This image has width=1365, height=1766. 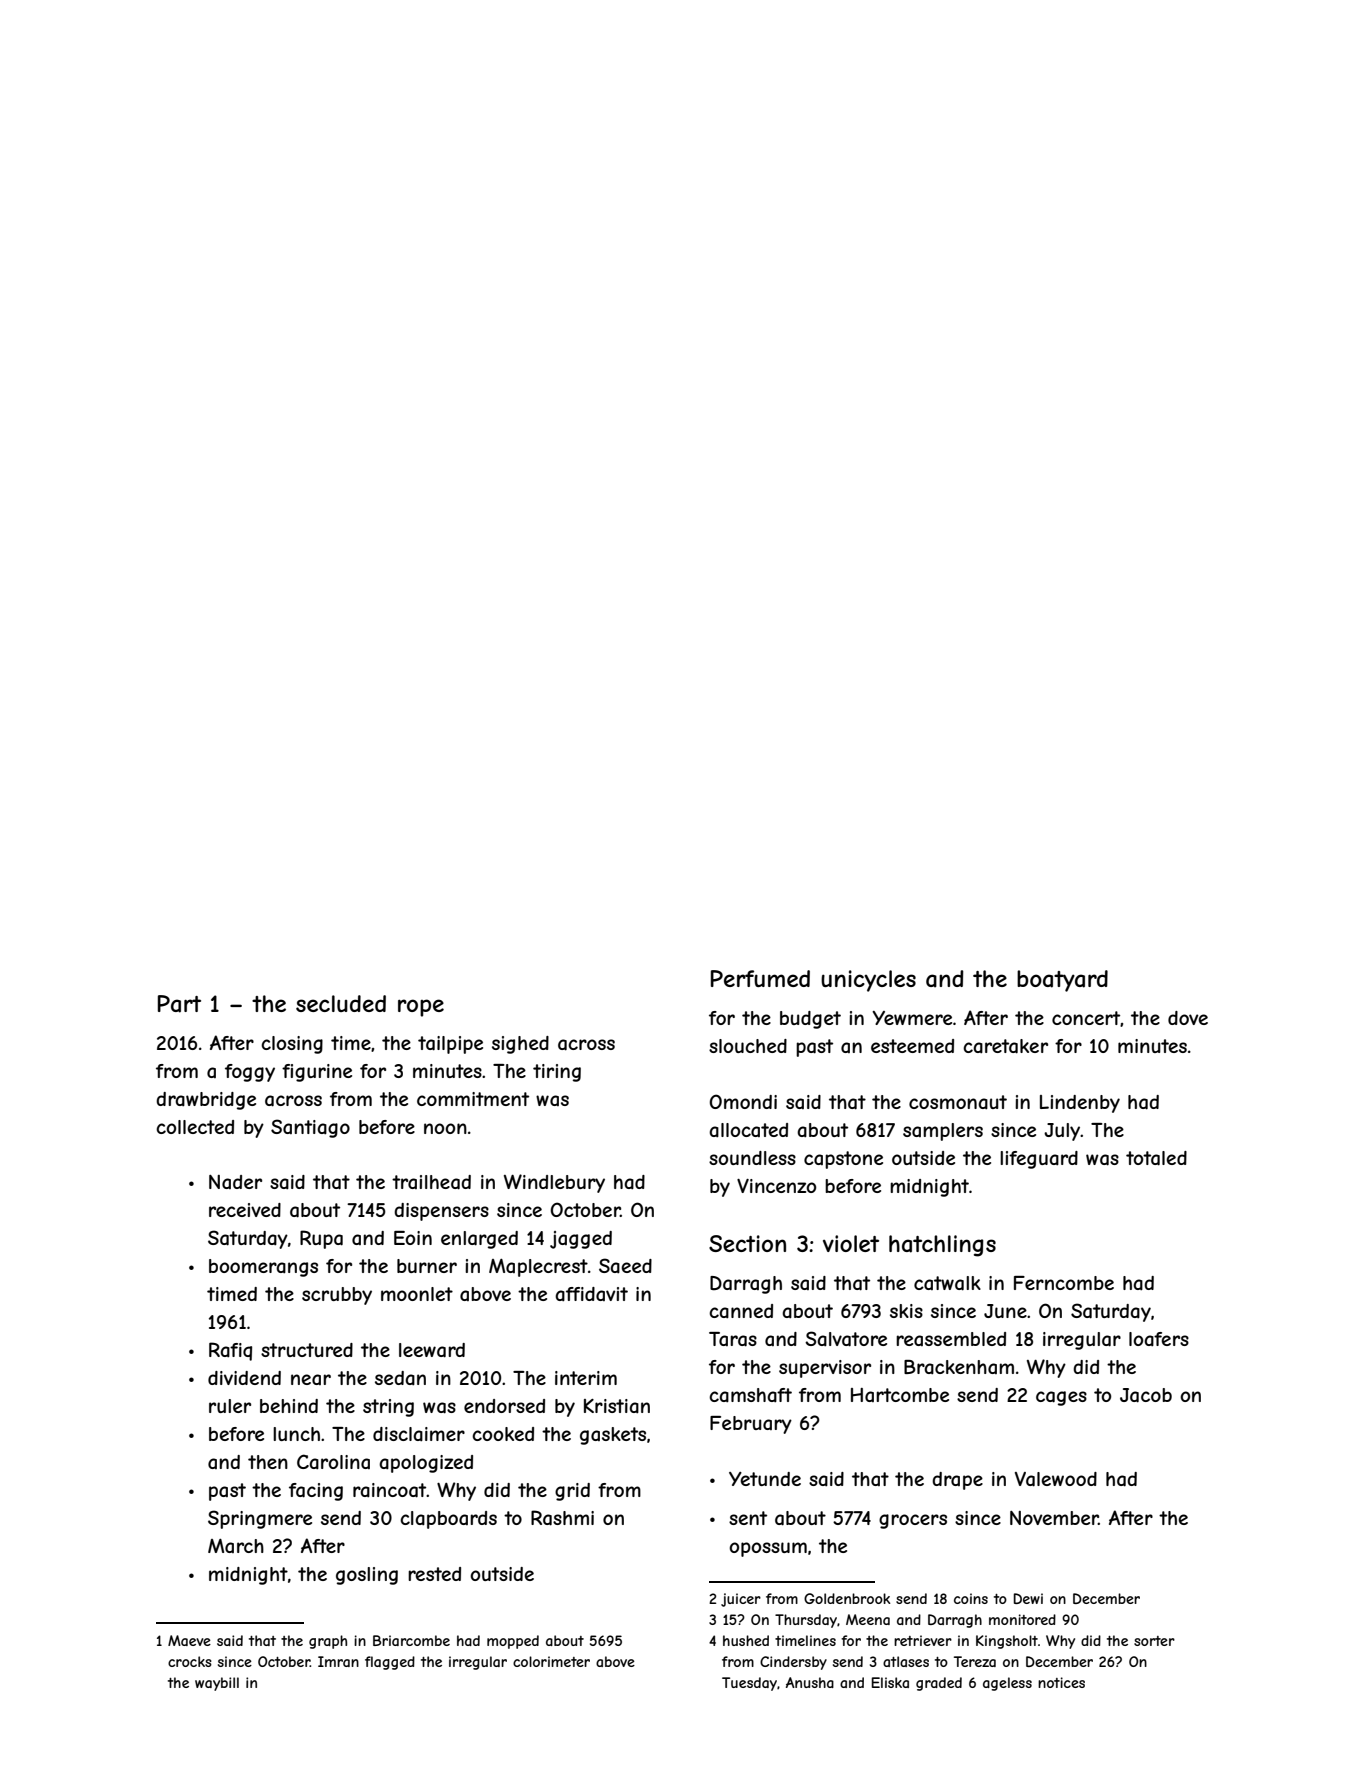 I want to click on Santiago, so click(x=310, y=1128).
